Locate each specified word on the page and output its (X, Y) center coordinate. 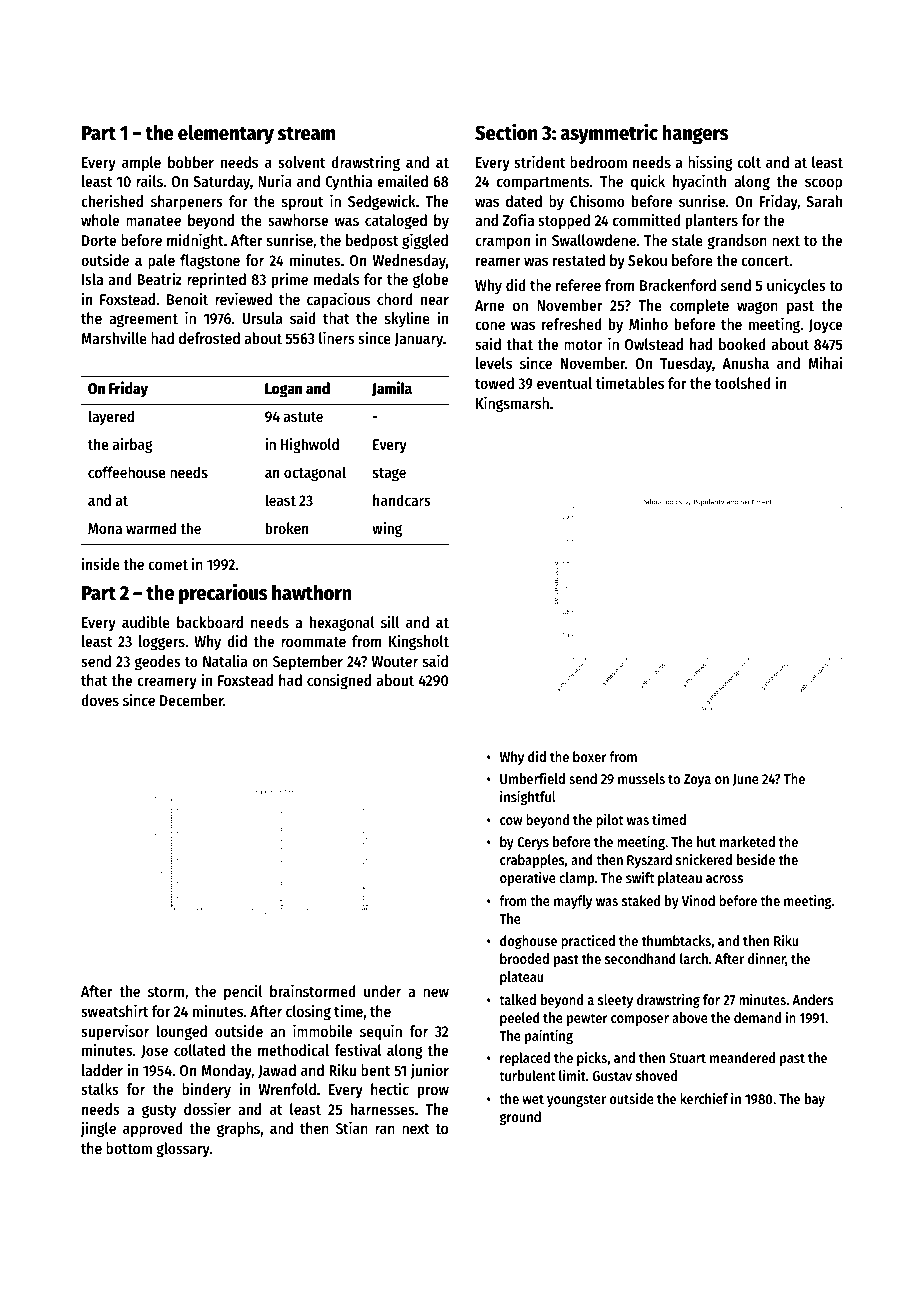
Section (506, 132)
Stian (352, 1127)
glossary (183, 1150)
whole (100, 220)
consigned (339, 681)
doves (100, 700)
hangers (695, 135)
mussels (641, 778)
